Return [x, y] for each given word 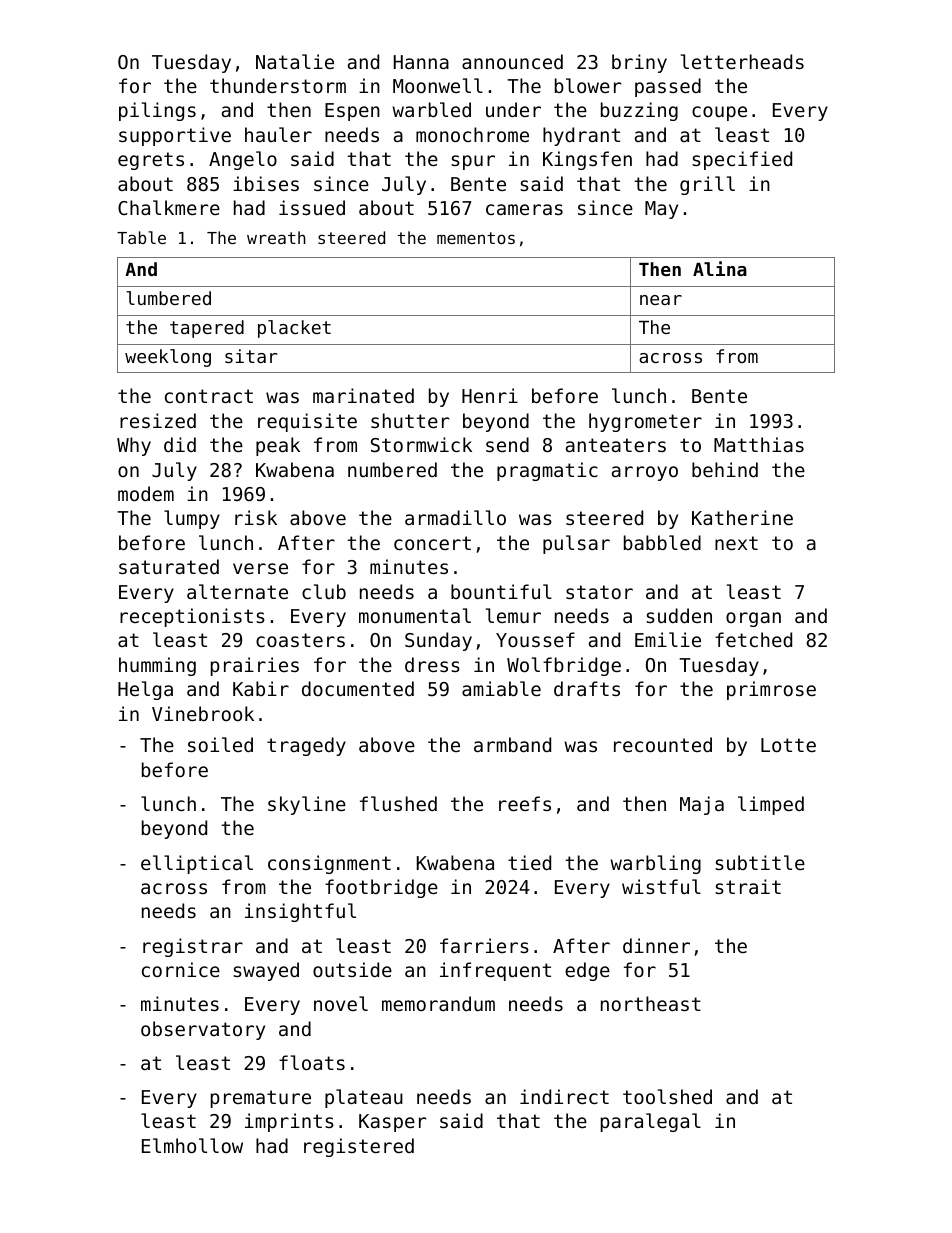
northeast [651, 1003]
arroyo [645, 473]
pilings [157, 111]
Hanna [421, 62]
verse [260, 568]
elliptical [197, 864]
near [661, 300]
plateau [364, 1098]
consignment [329, 864]
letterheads [742, 61]
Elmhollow [192, 1145]
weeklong [168, 358]
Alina [720, 268]
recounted [663, 744]
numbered [392, 469]
